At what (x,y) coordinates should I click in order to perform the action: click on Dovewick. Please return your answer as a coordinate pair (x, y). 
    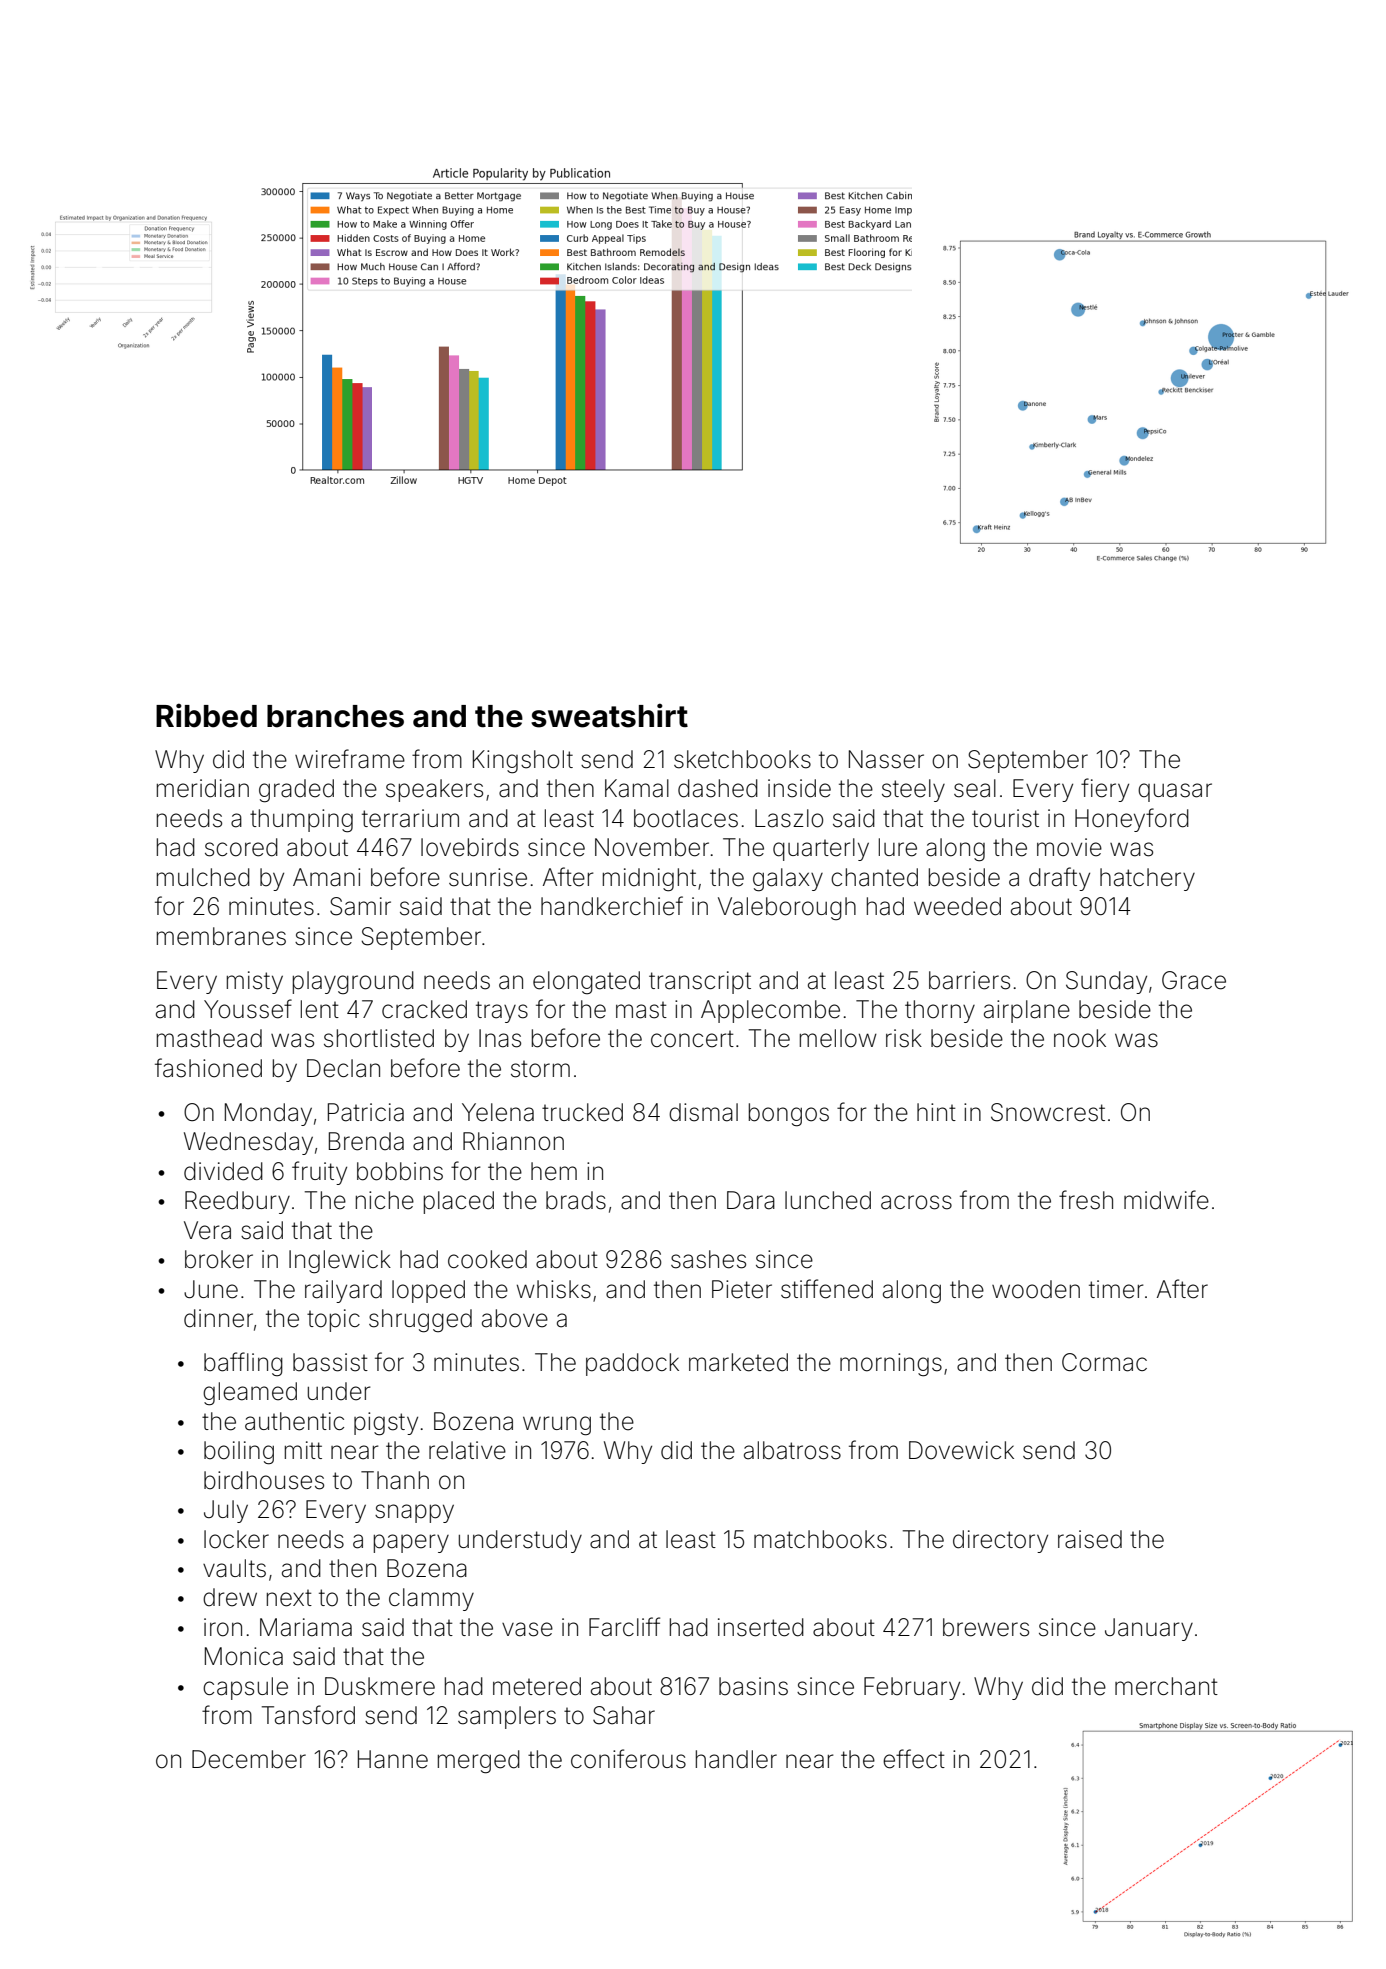
    Looking at the image, I should click on (961, 1450).
